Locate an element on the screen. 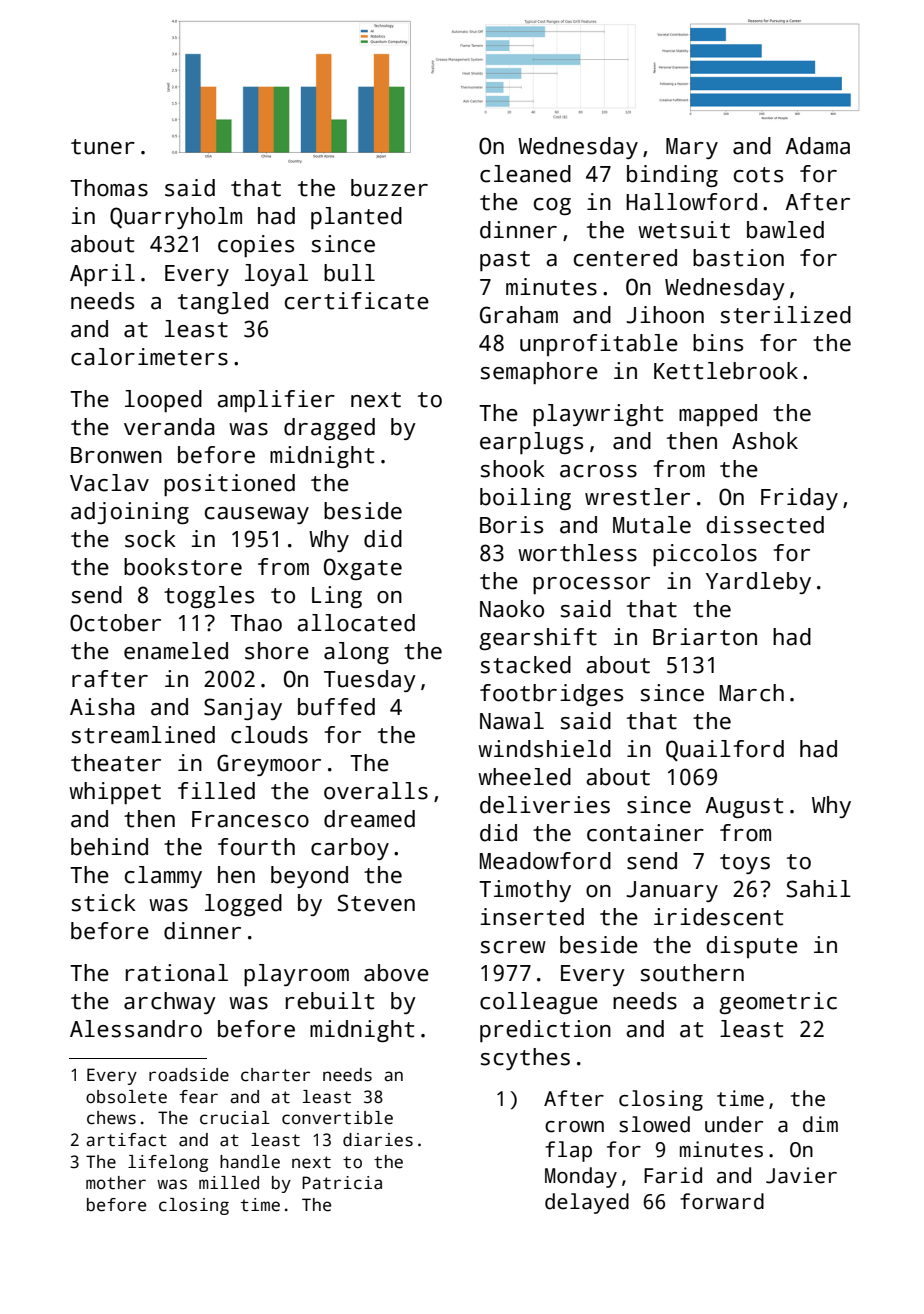 The height and width of the screenshot is (1314, 924). slowed is located at coordinates (654, 1124).
